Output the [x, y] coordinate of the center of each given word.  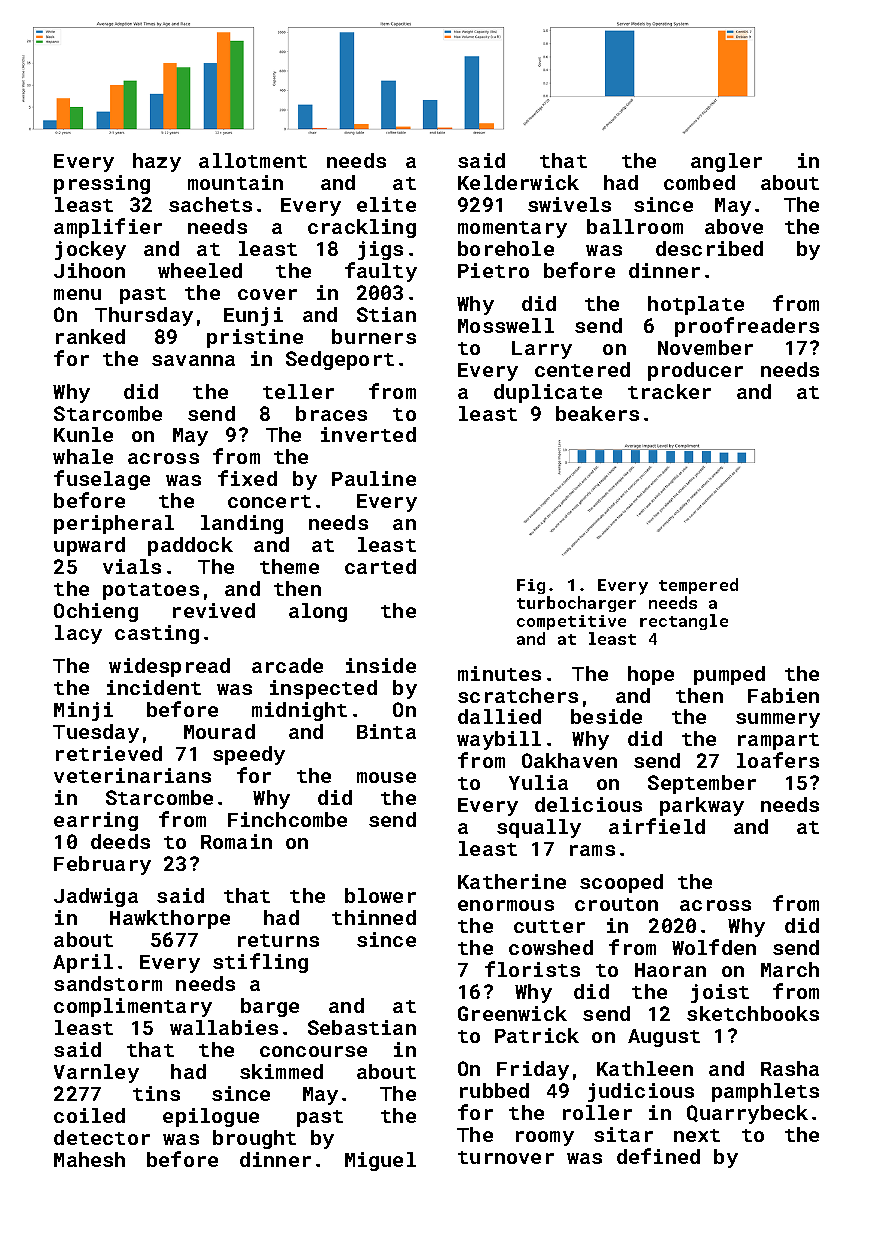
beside [606, 716]
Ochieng [96, 612]
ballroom [635, 226]
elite [386, 204]
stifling [260, 963]
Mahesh [89, 1159]
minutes [499, 673]
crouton [616, 904]
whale [83, 456]
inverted [368, 434]
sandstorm [108, 983]
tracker [669, 391]
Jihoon [89, 270]
